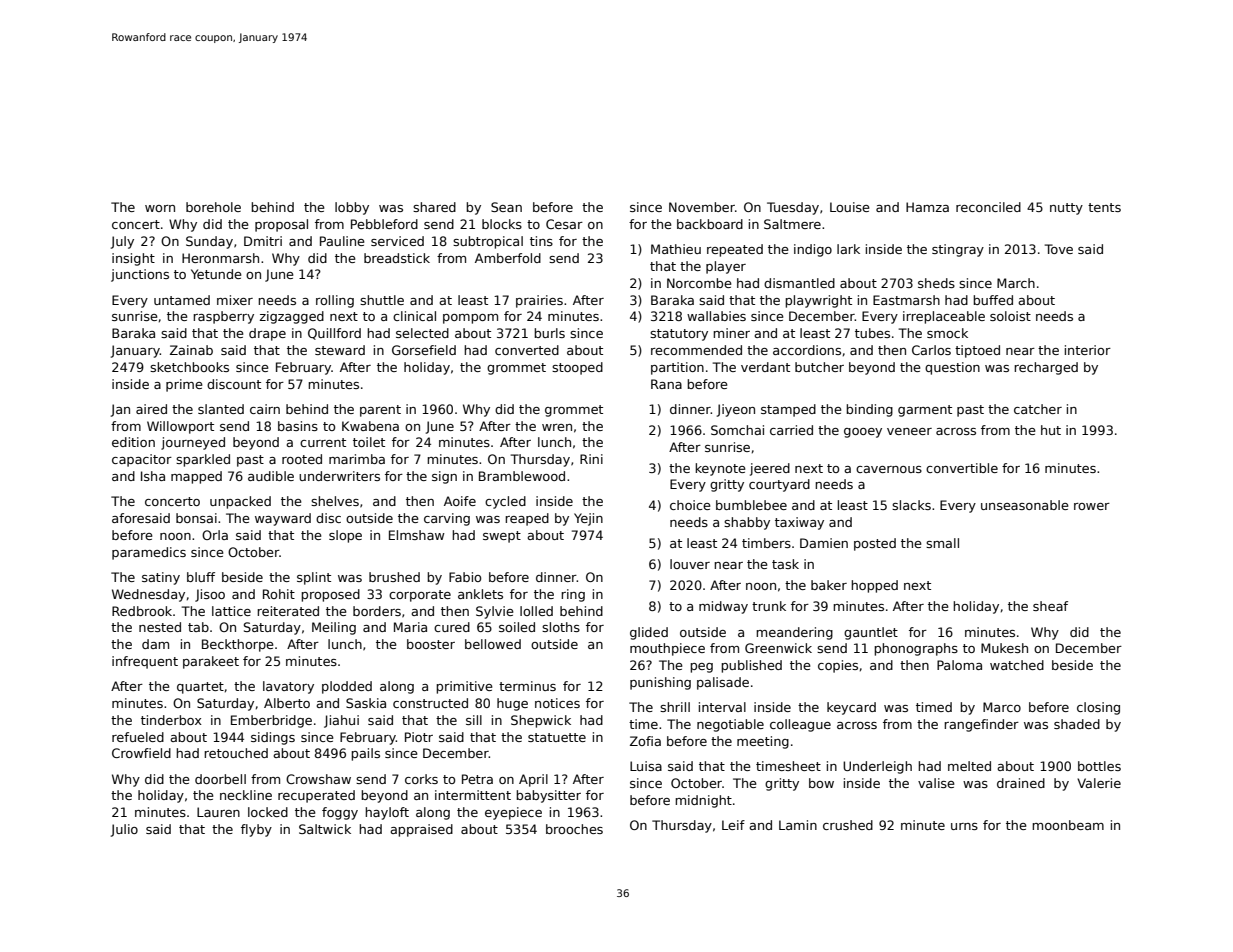 The width and height of the page is (1233, 952). What do you see at coordinates (1017, 665) in the page?
I see `watched` at bounding box center [1017, 665].
